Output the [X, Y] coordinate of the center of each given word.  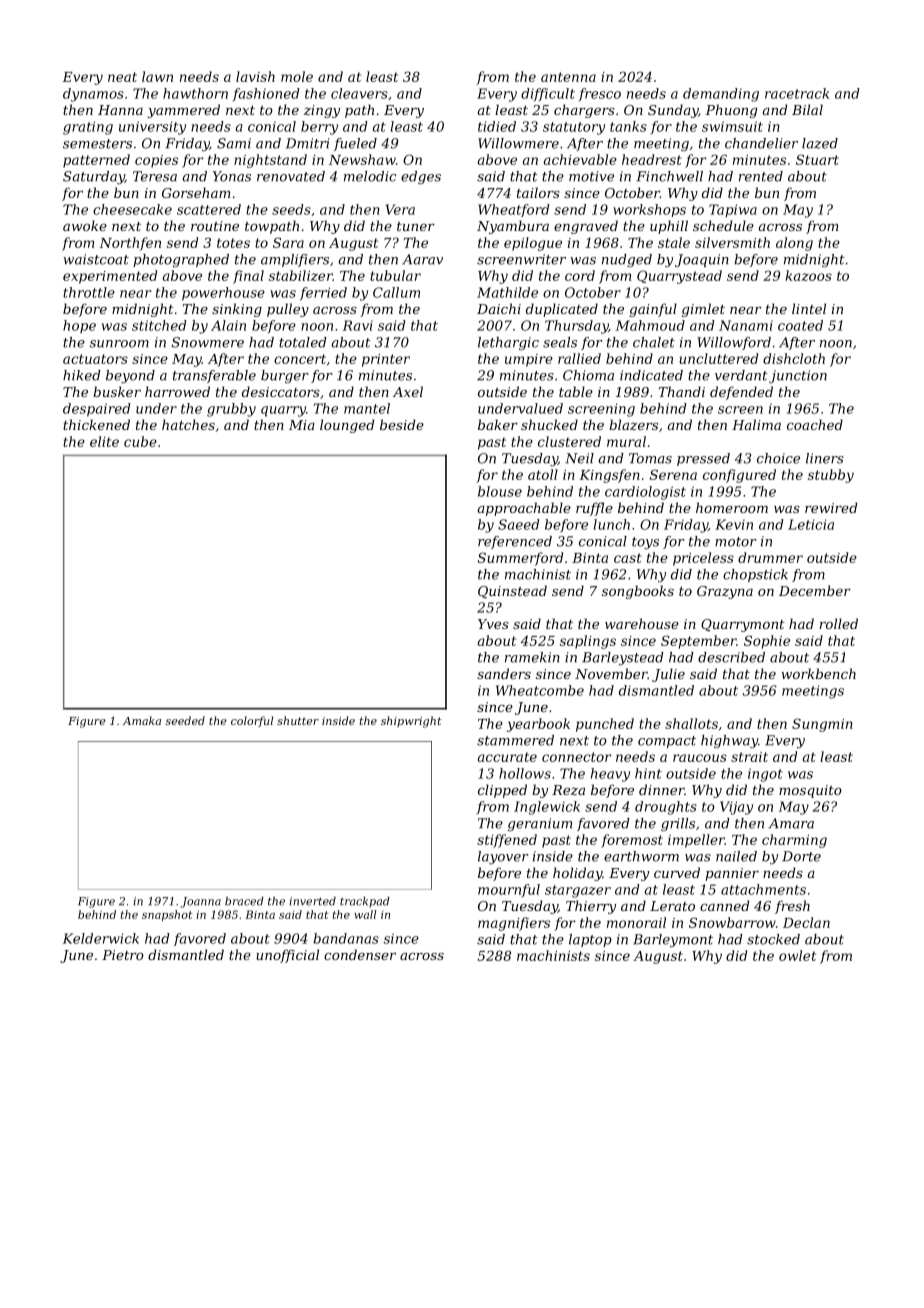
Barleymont [673, 940]
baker [498, 424]
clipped [502, 791]
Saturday [94, 177]
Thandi [682, 391]
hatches [188, 424]
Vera [400, 209]
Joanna [201, 902]
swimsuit [732, 126]
